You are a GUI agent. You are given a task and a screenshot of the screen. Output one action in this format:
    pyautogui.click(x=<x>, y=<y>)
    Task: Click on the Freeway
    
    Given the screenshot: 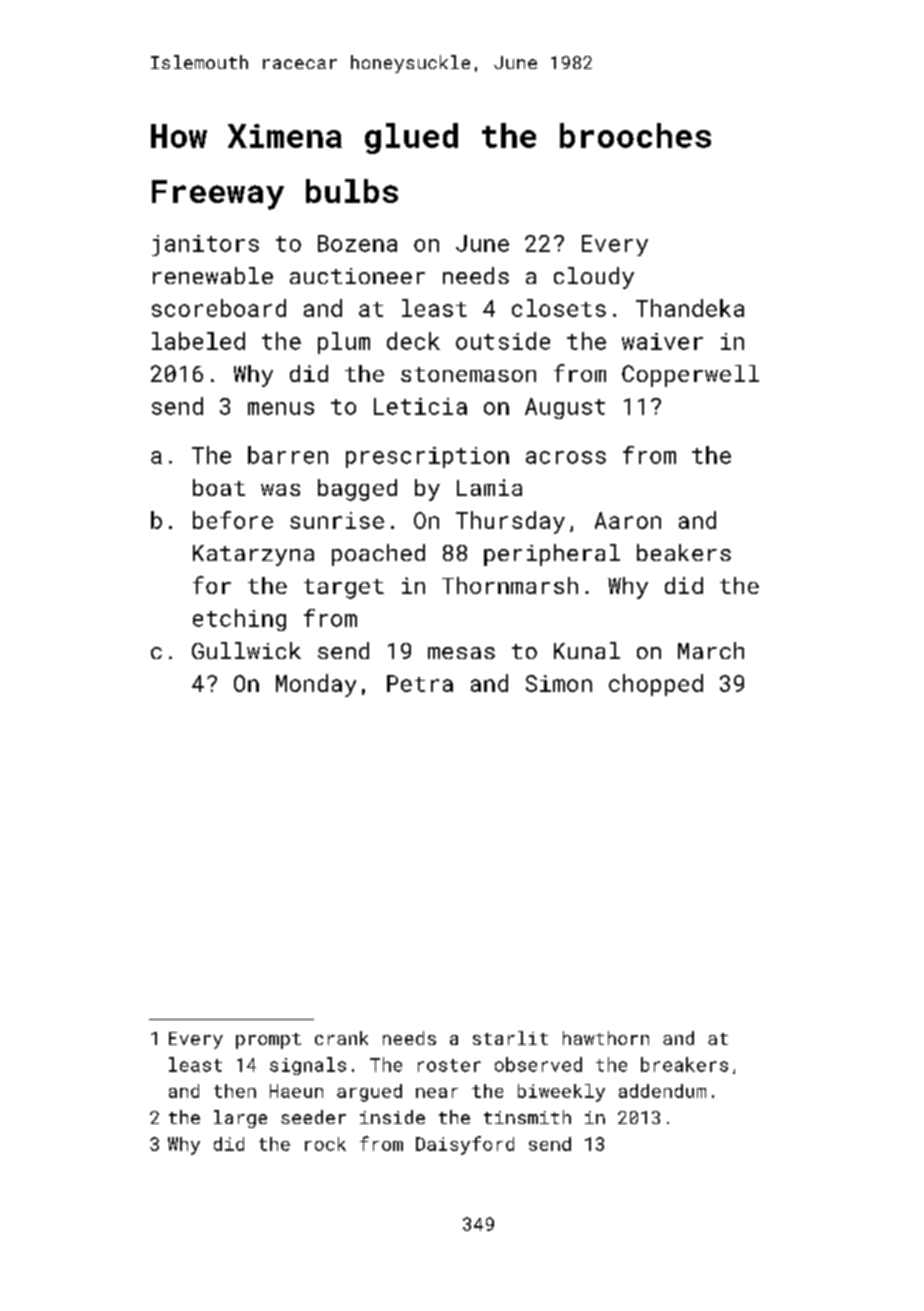 What is the action you would take?
    pyautogui.click(x=218, y=195)
